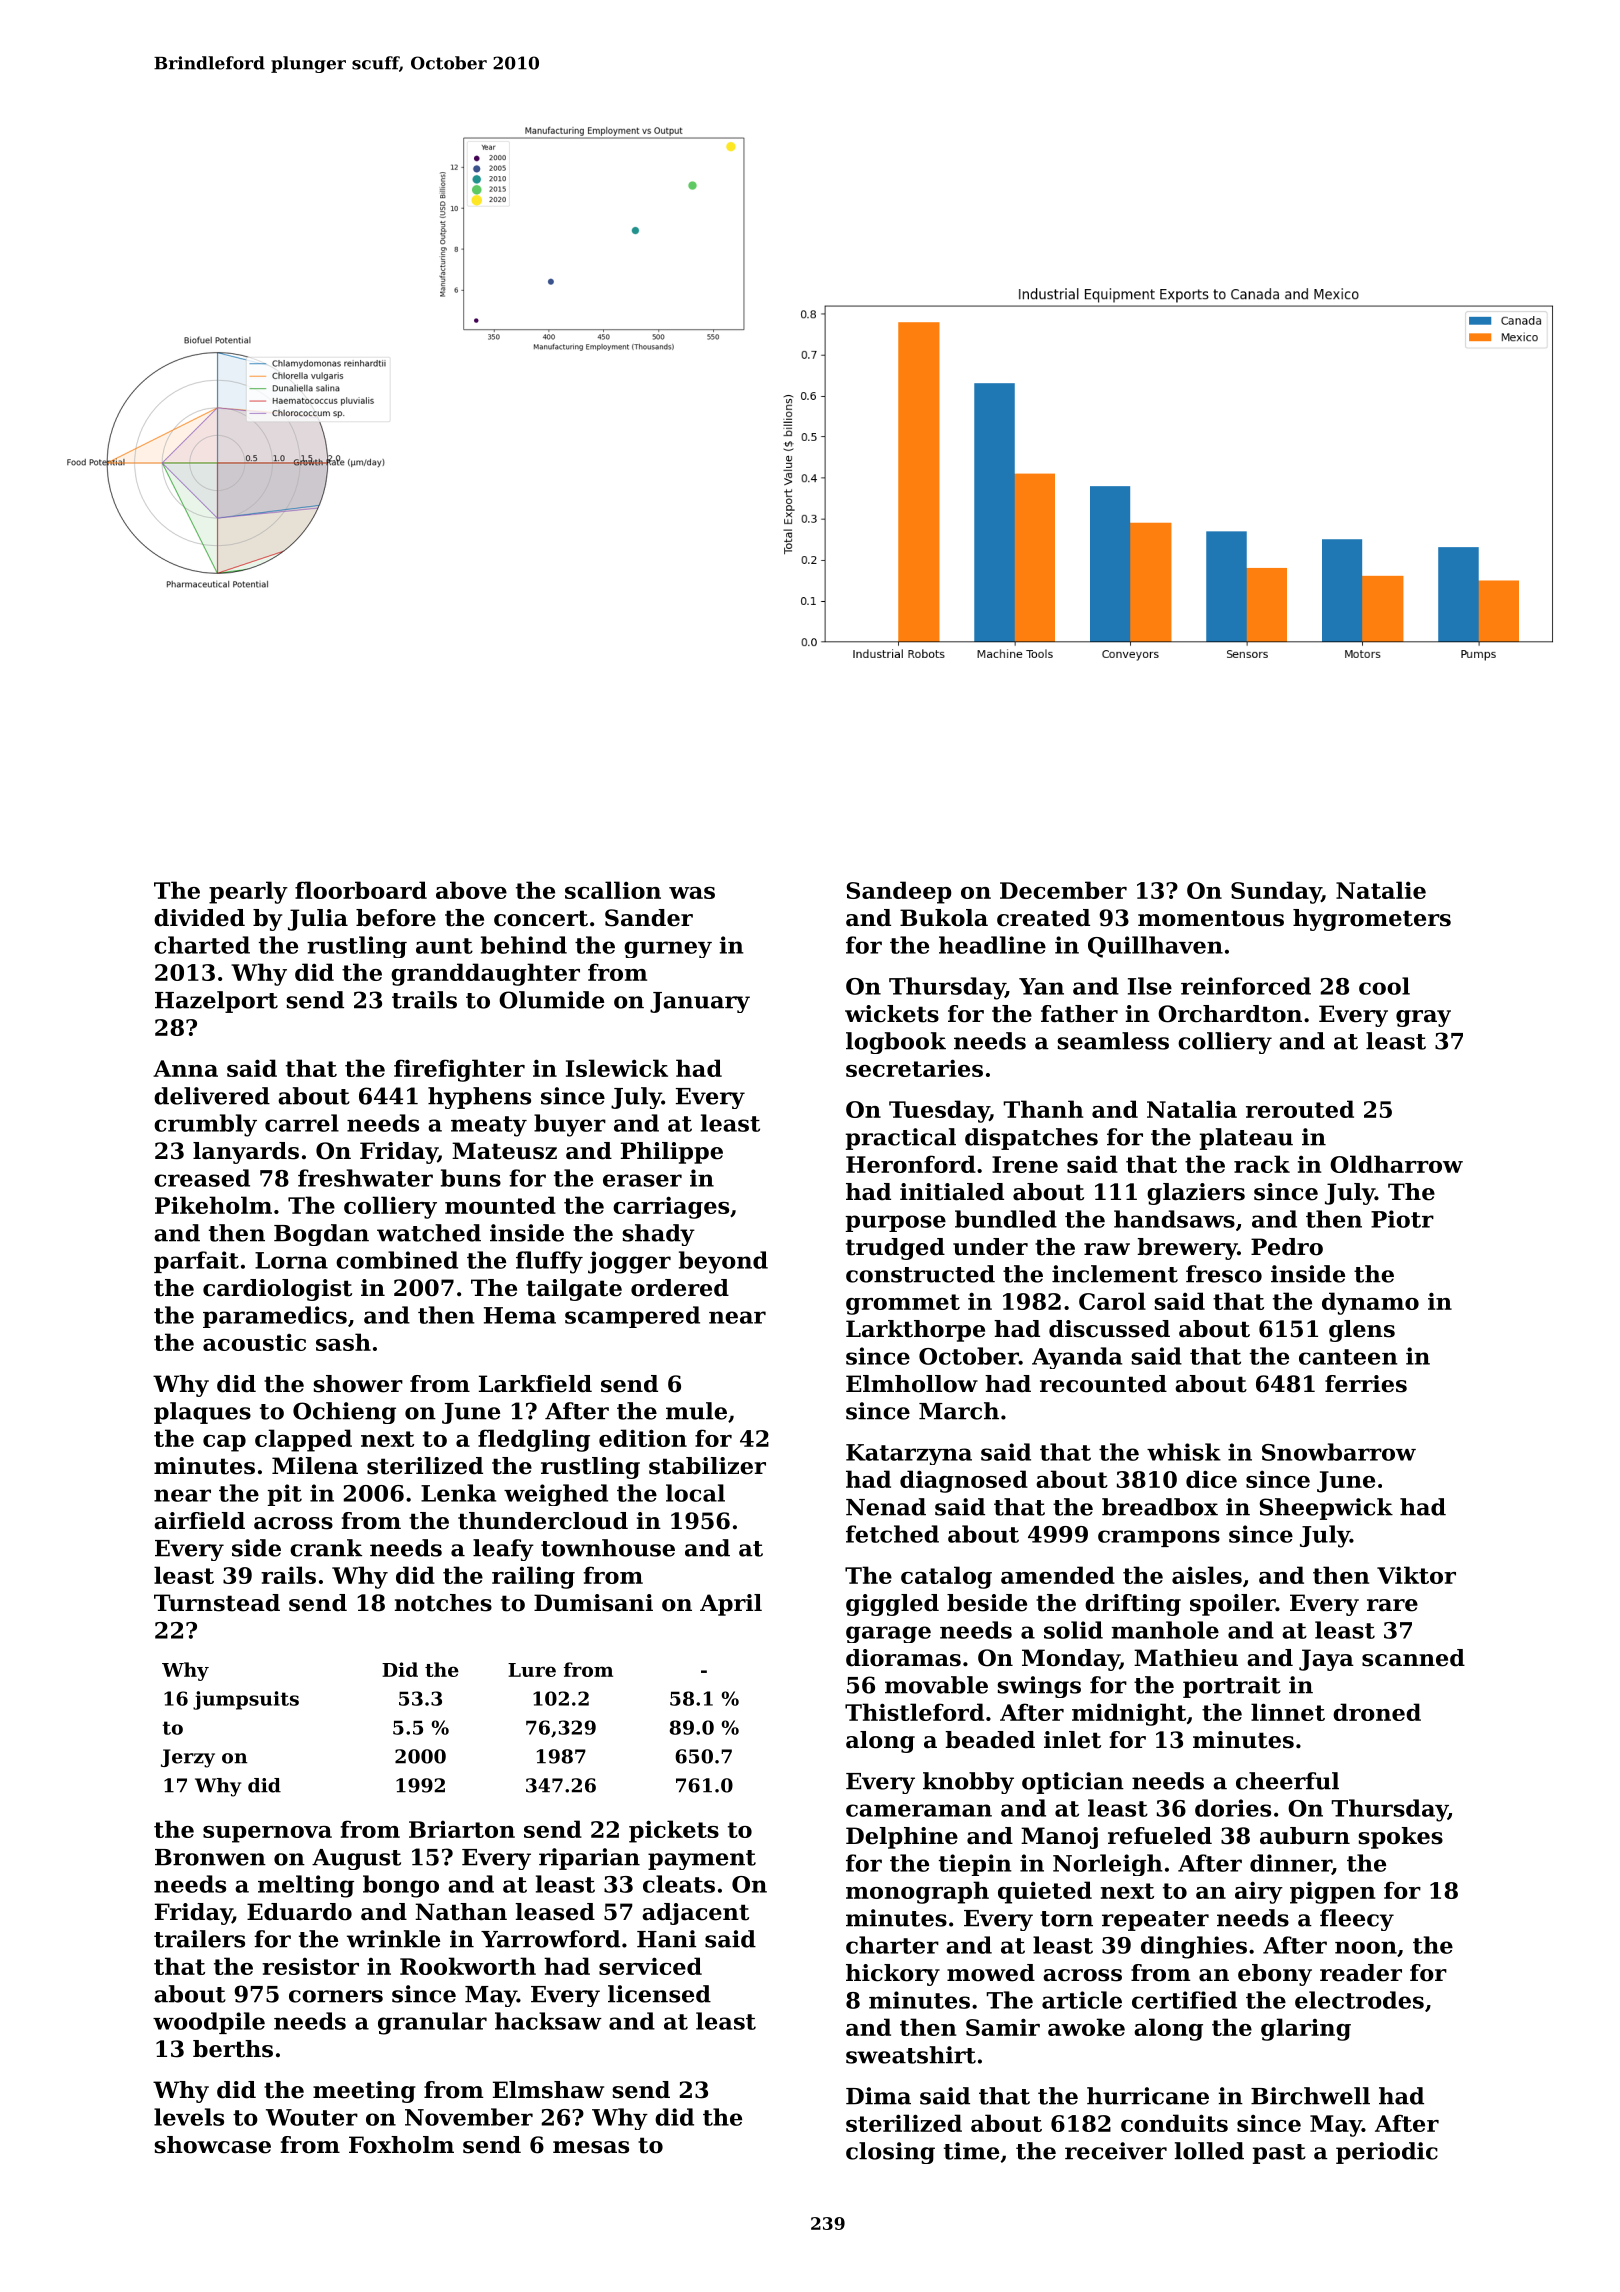 Image resolution: width=1620 pixels, height=2292 pixels. Describe the element at coordinates (1326, 1509) in the document. I see `Sheepwick` at that location.
